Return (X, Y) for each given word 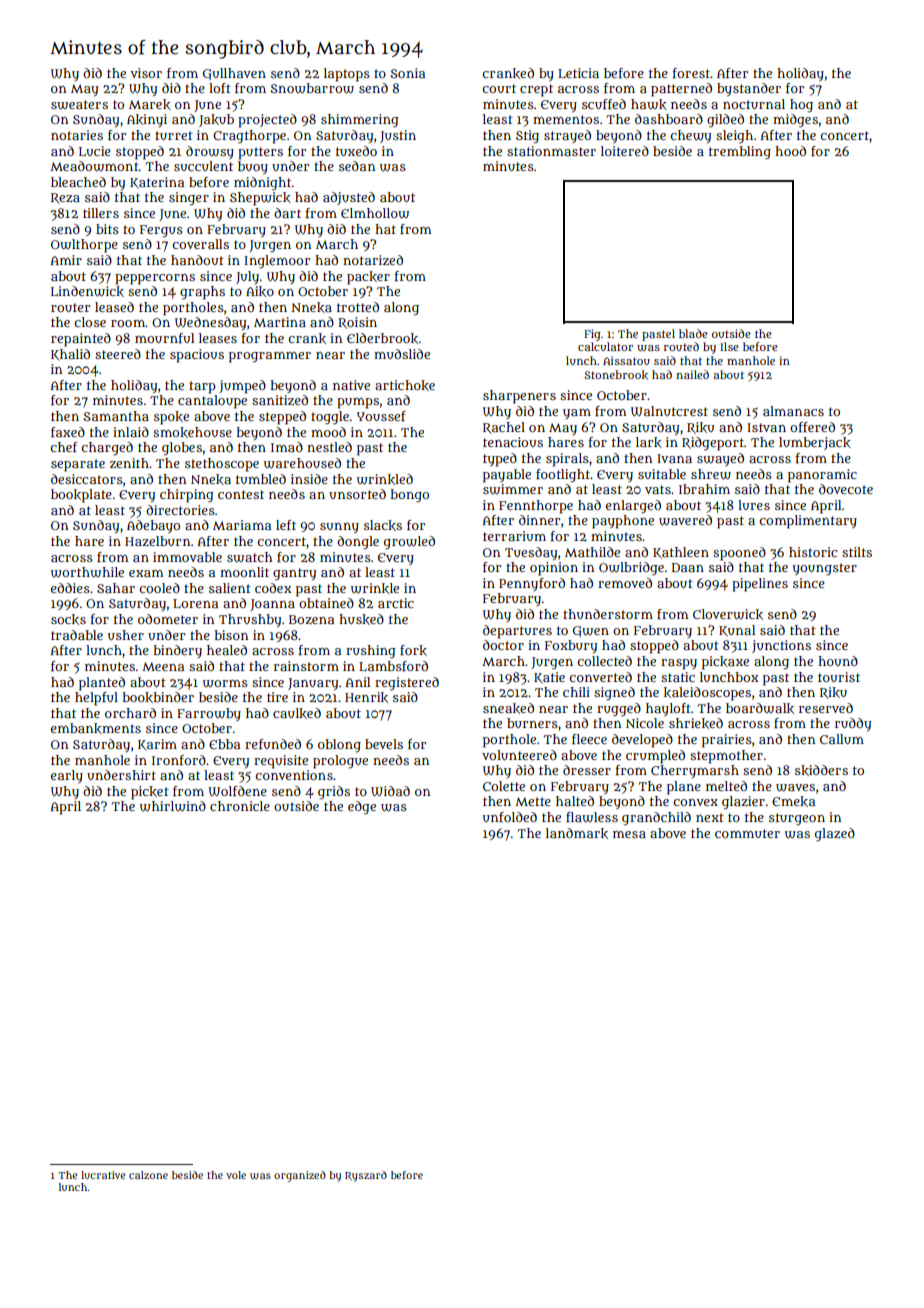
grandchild (656, 818)
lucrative (103, 1175)
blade (693, 333)
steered (118, 354)
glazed (835, 835)
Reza (65, 198)
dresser (587, 770)
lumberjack (815, 443)
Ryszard (366, 1176)
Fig (592, 335)
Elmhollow (375, 213)
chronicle (240, 806)
